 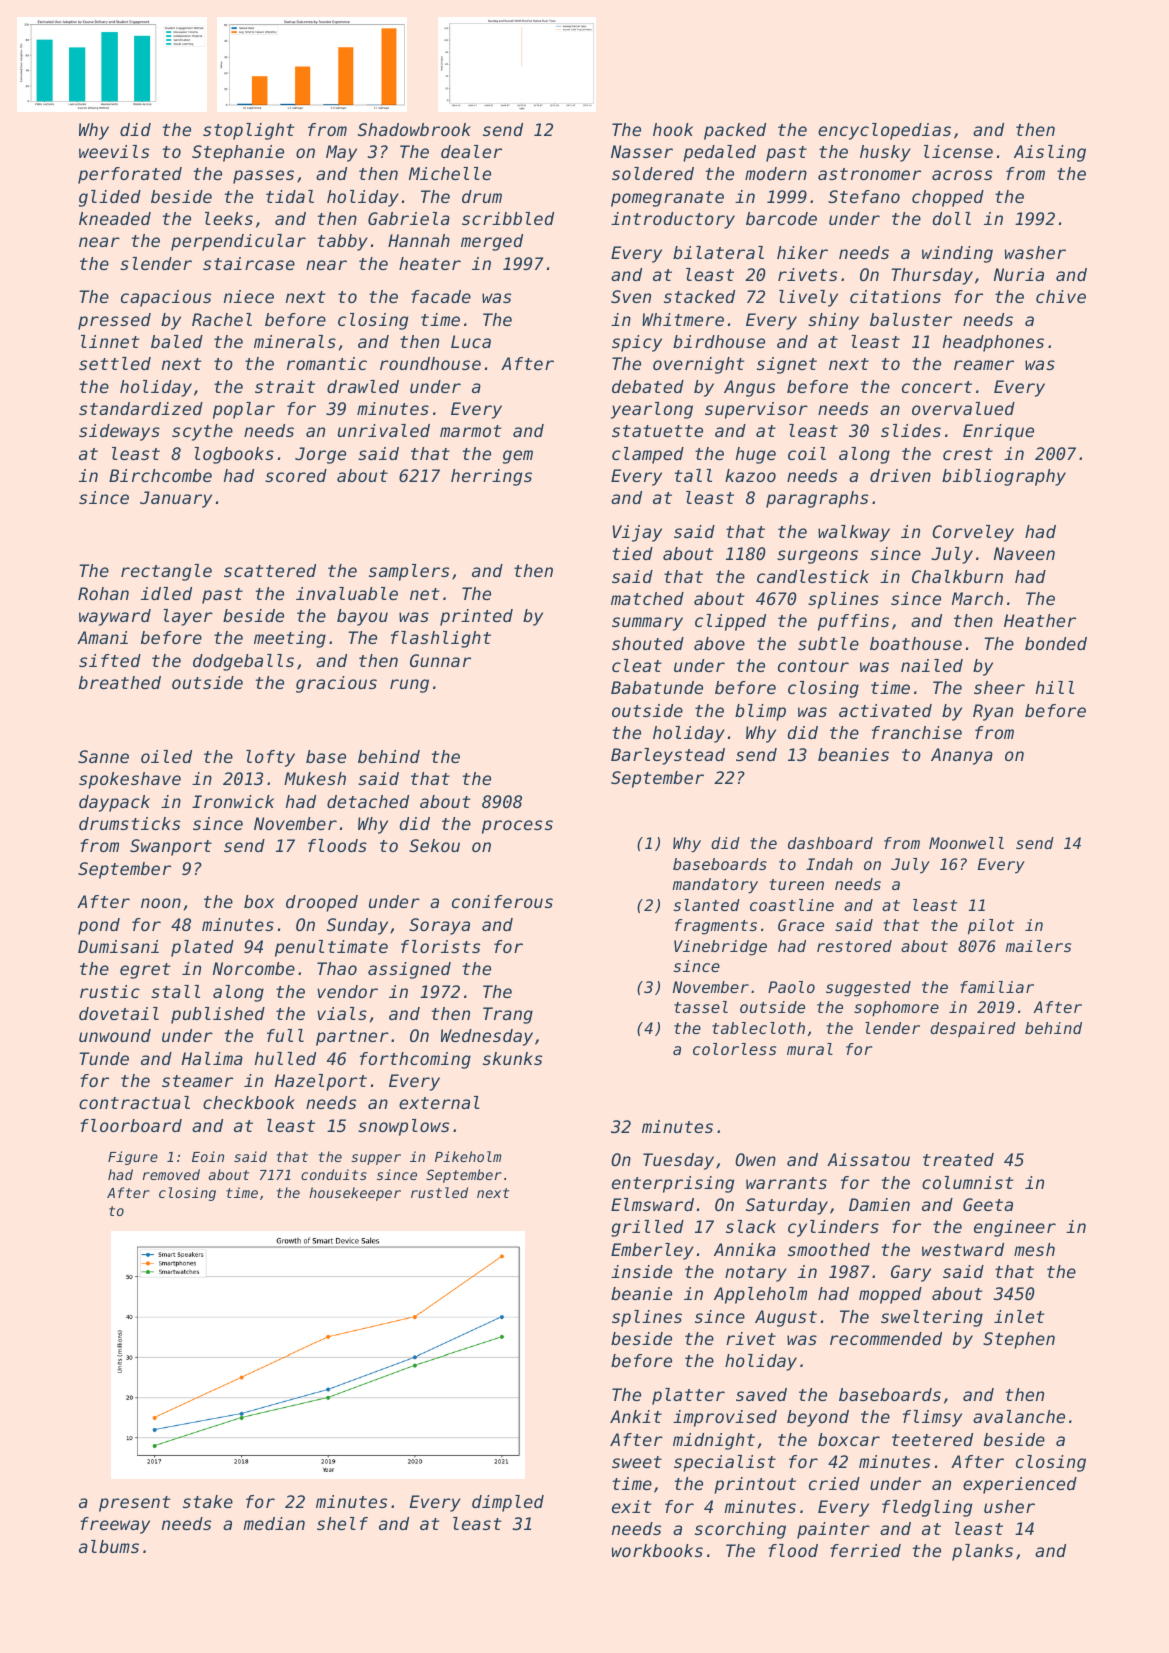 What do you see at coordinates (166, 298) in the screenshot?
I see `capacious` at bounding box center [166, 298].
